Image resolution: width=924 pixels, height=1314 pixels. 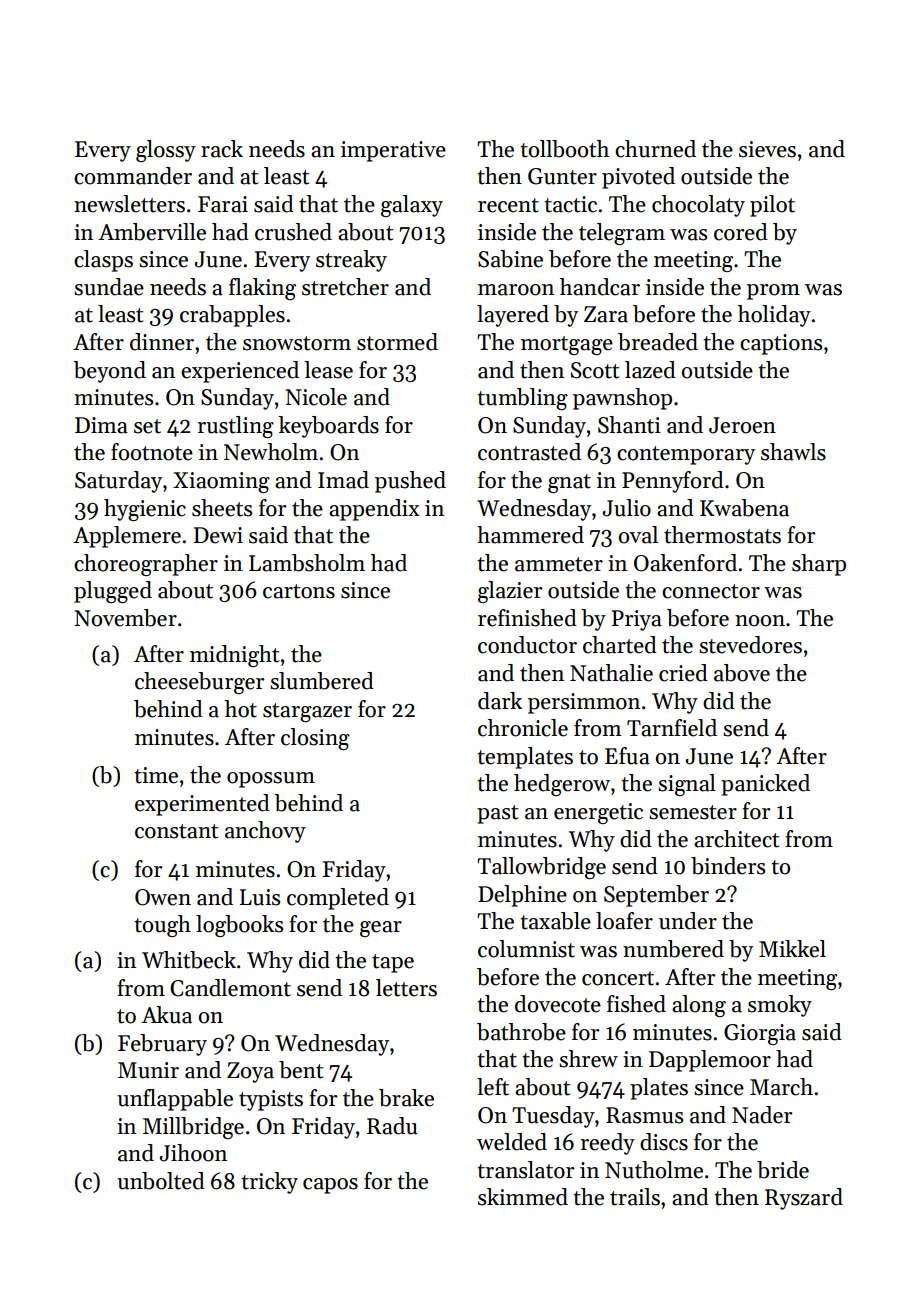 What do you see at coordinates (693, 812) in the document?
I see `semester` at bounding box center [693, 812].
